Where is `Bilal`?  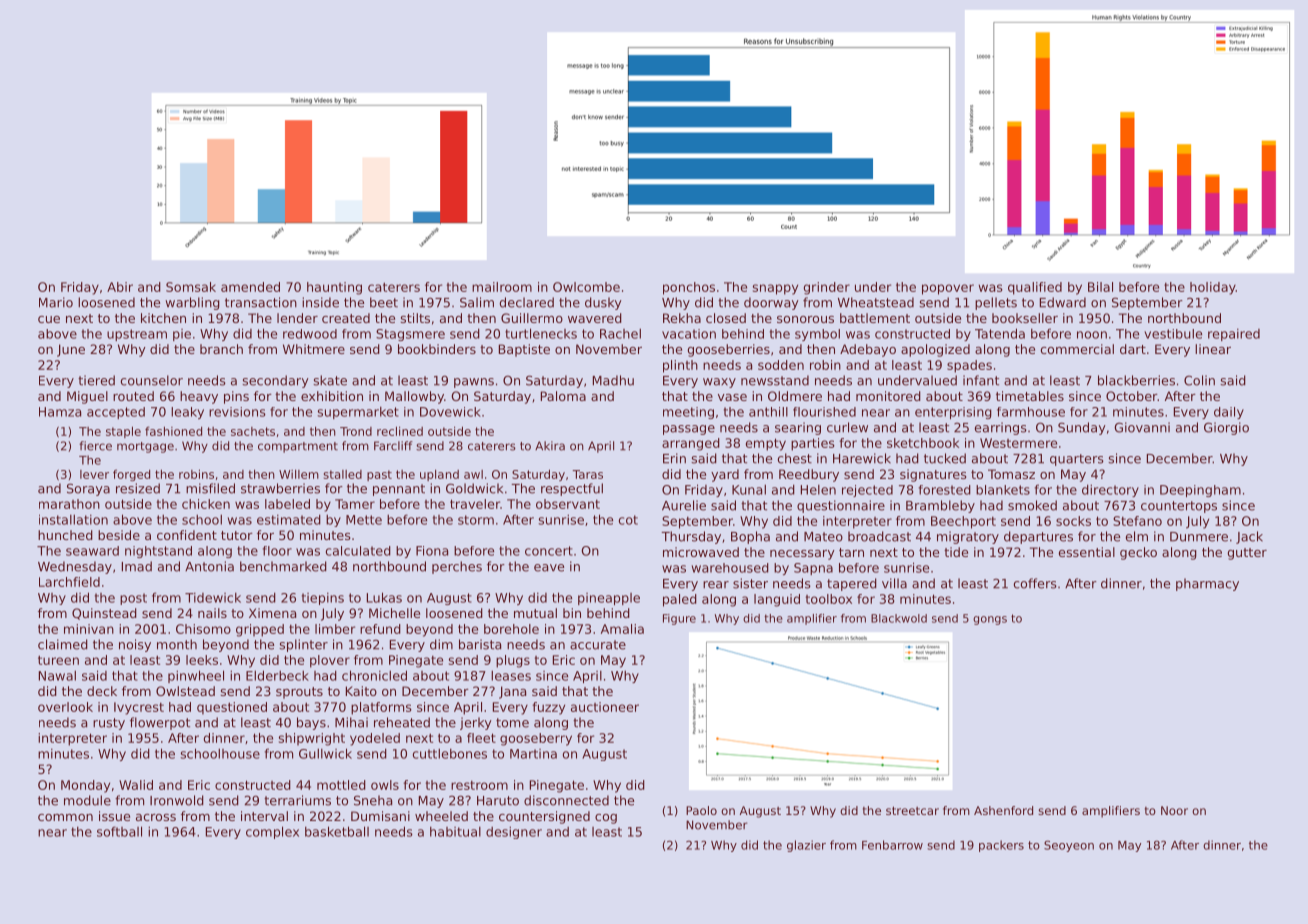 Bilal is located at coordinates (1100, 287).
